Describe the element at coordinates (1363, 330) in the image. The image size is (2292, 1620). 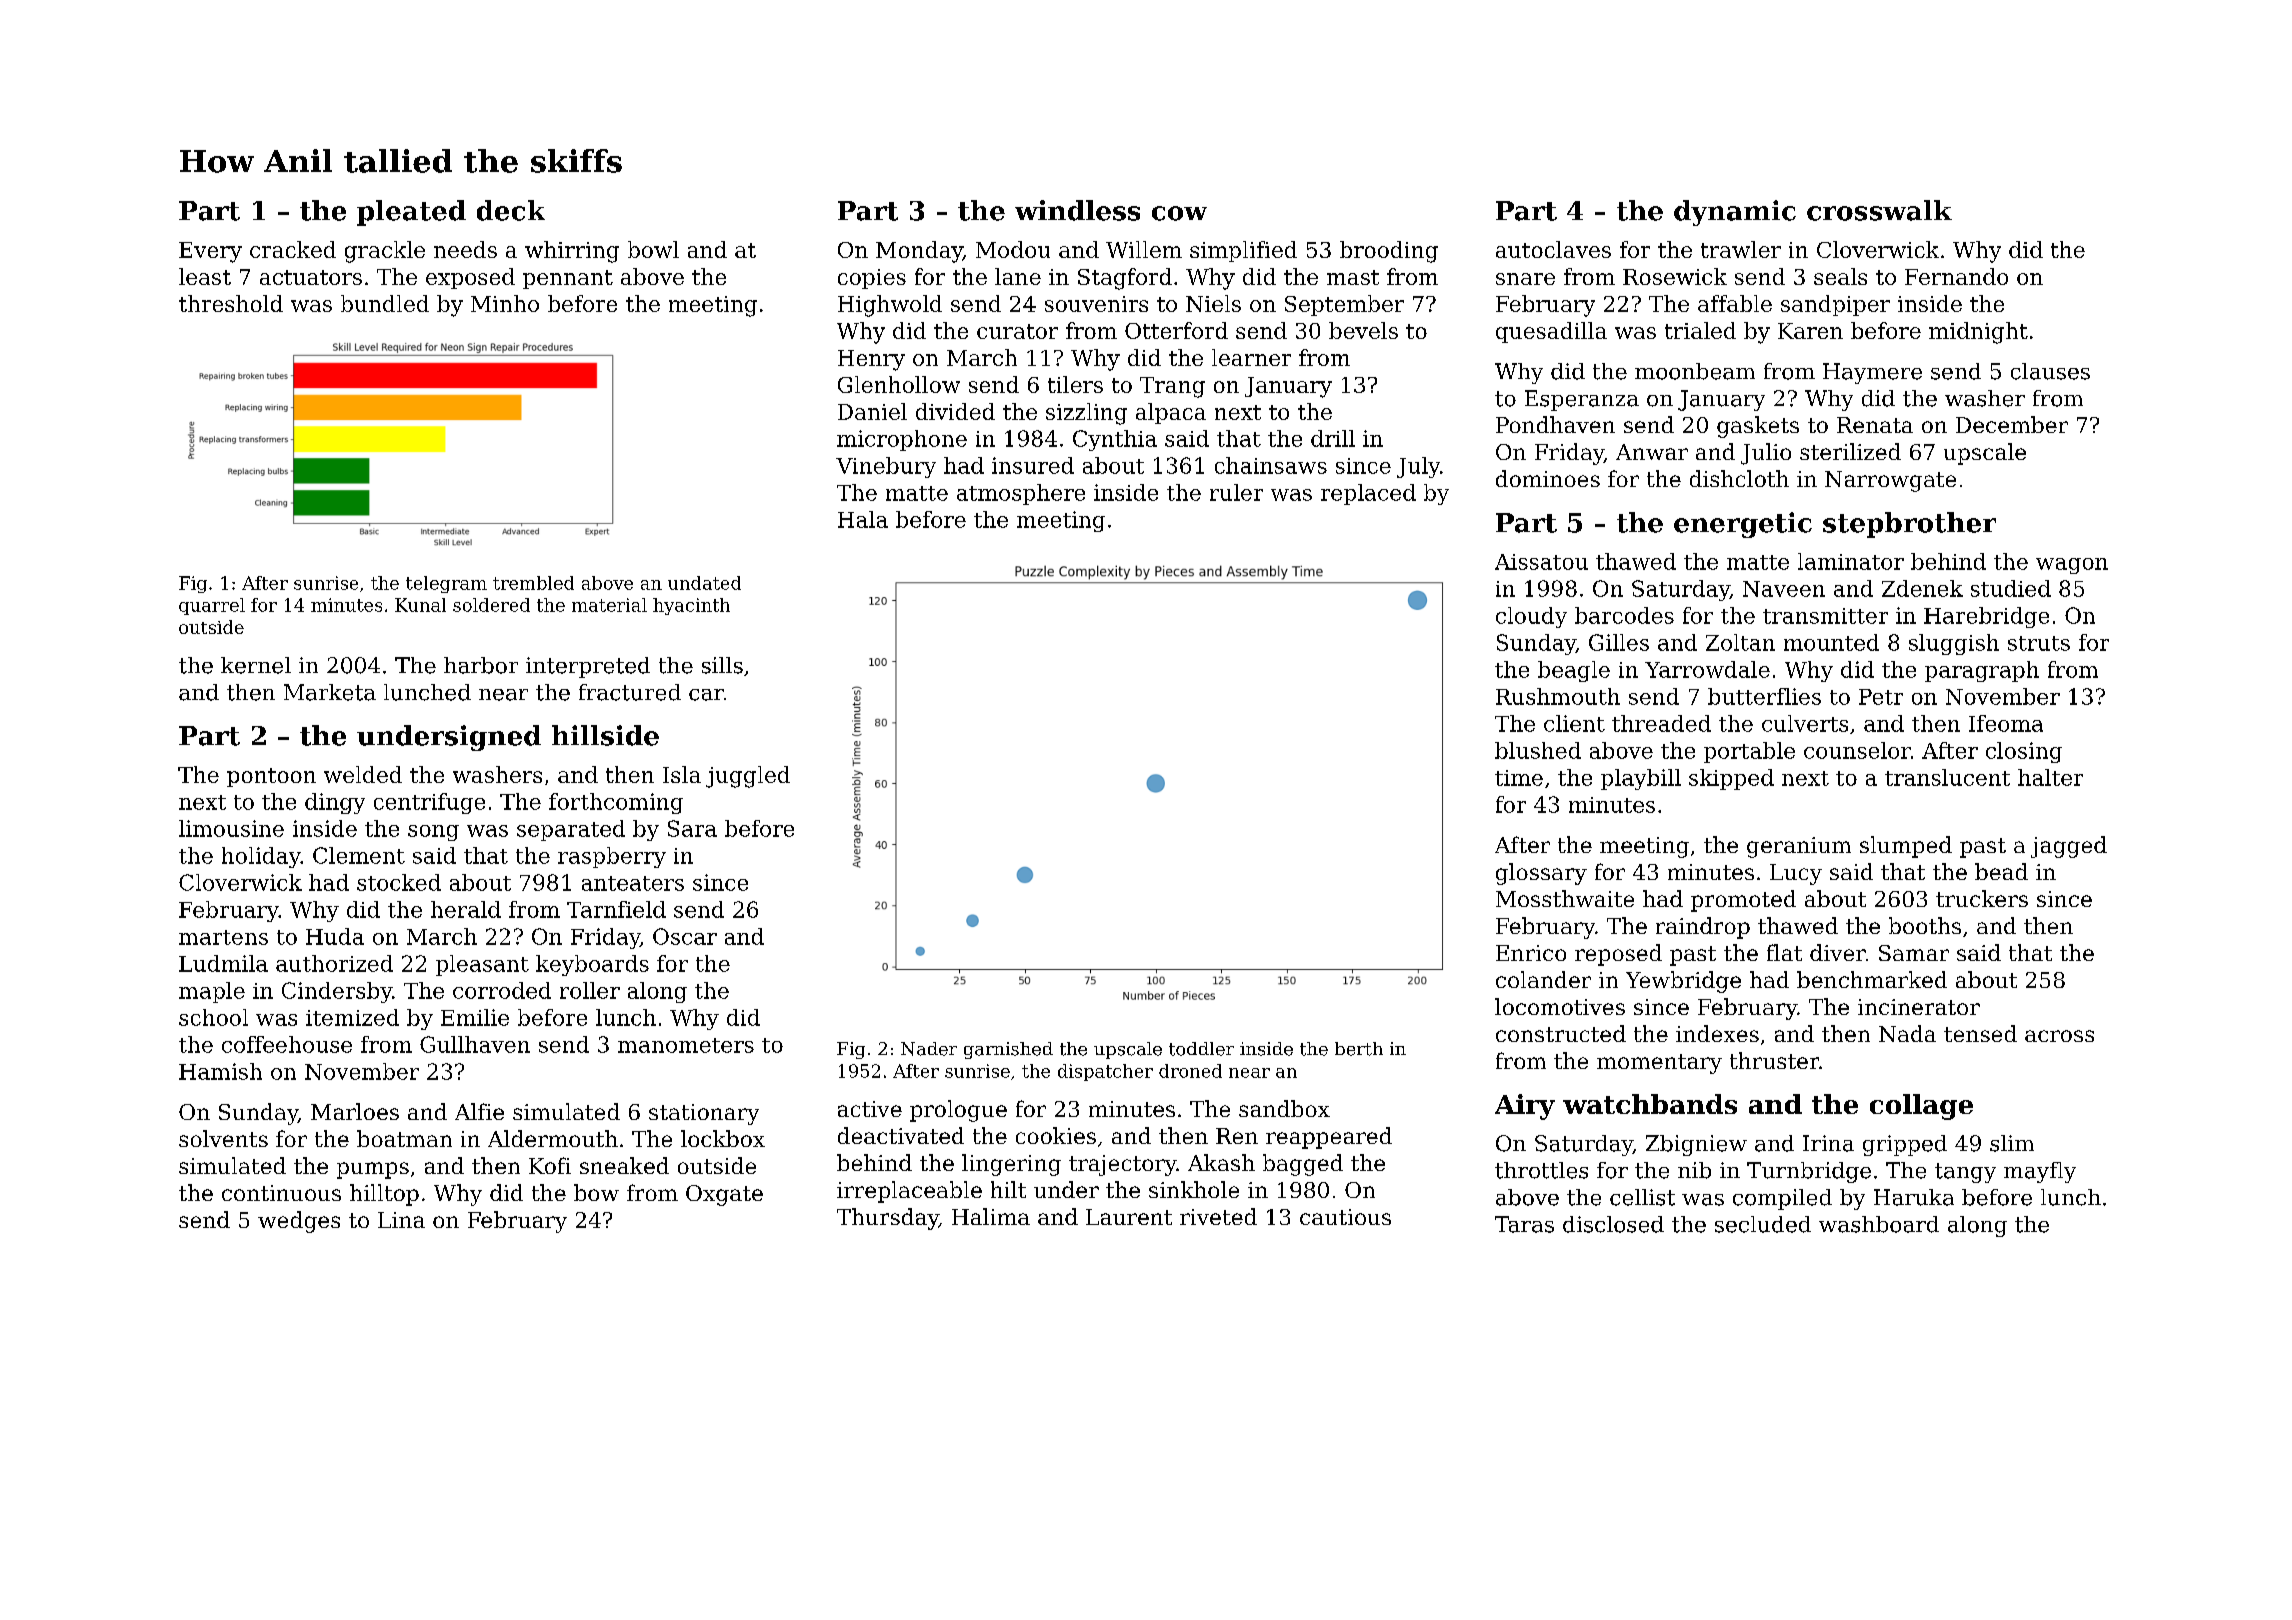
I see `bevels` at that location.
